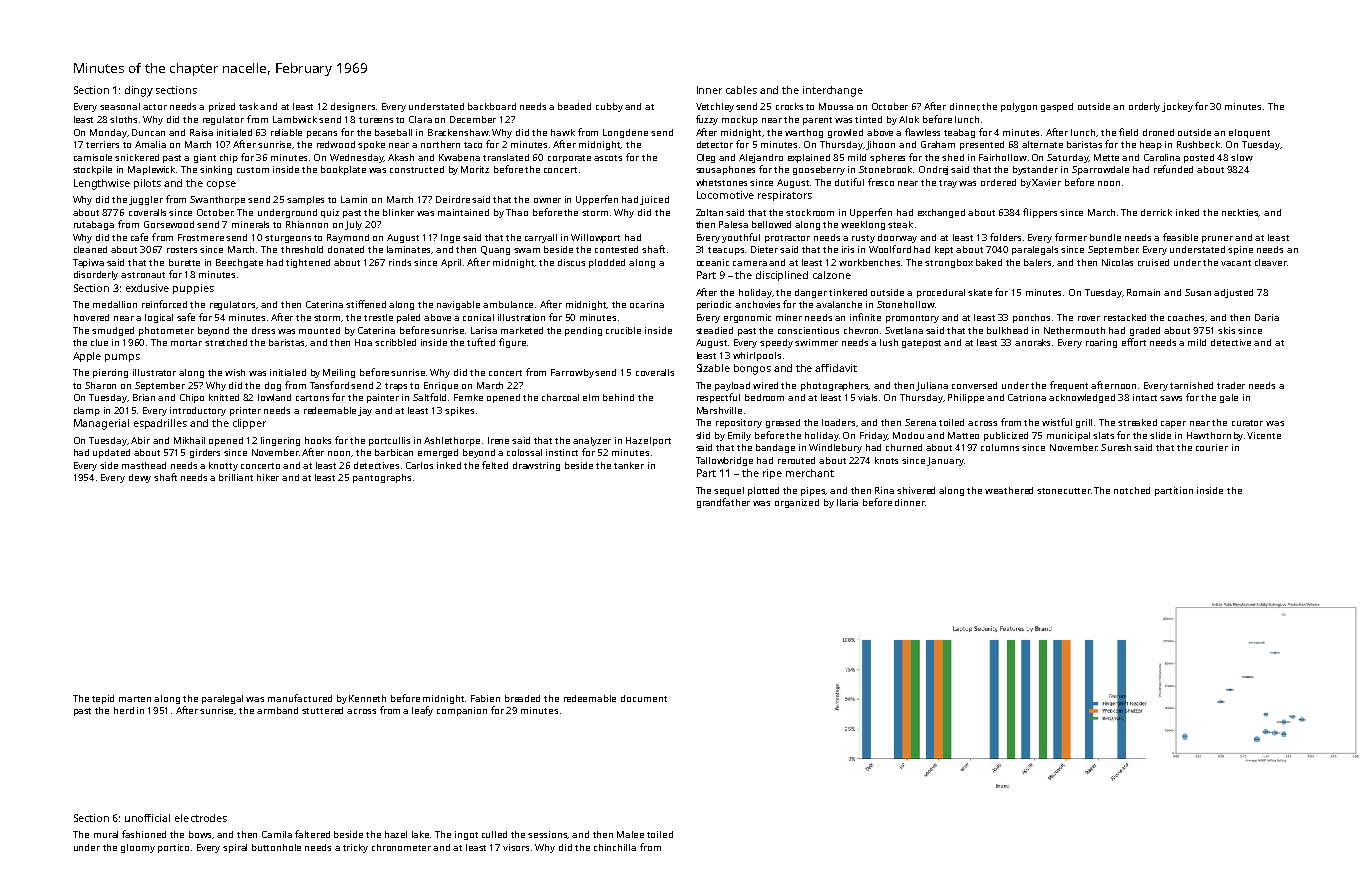 The width and height of the screenshot is (1372, 887). Describe the element at coordinates (563, 132) in the screenshot. I see `hawk` at that location.
